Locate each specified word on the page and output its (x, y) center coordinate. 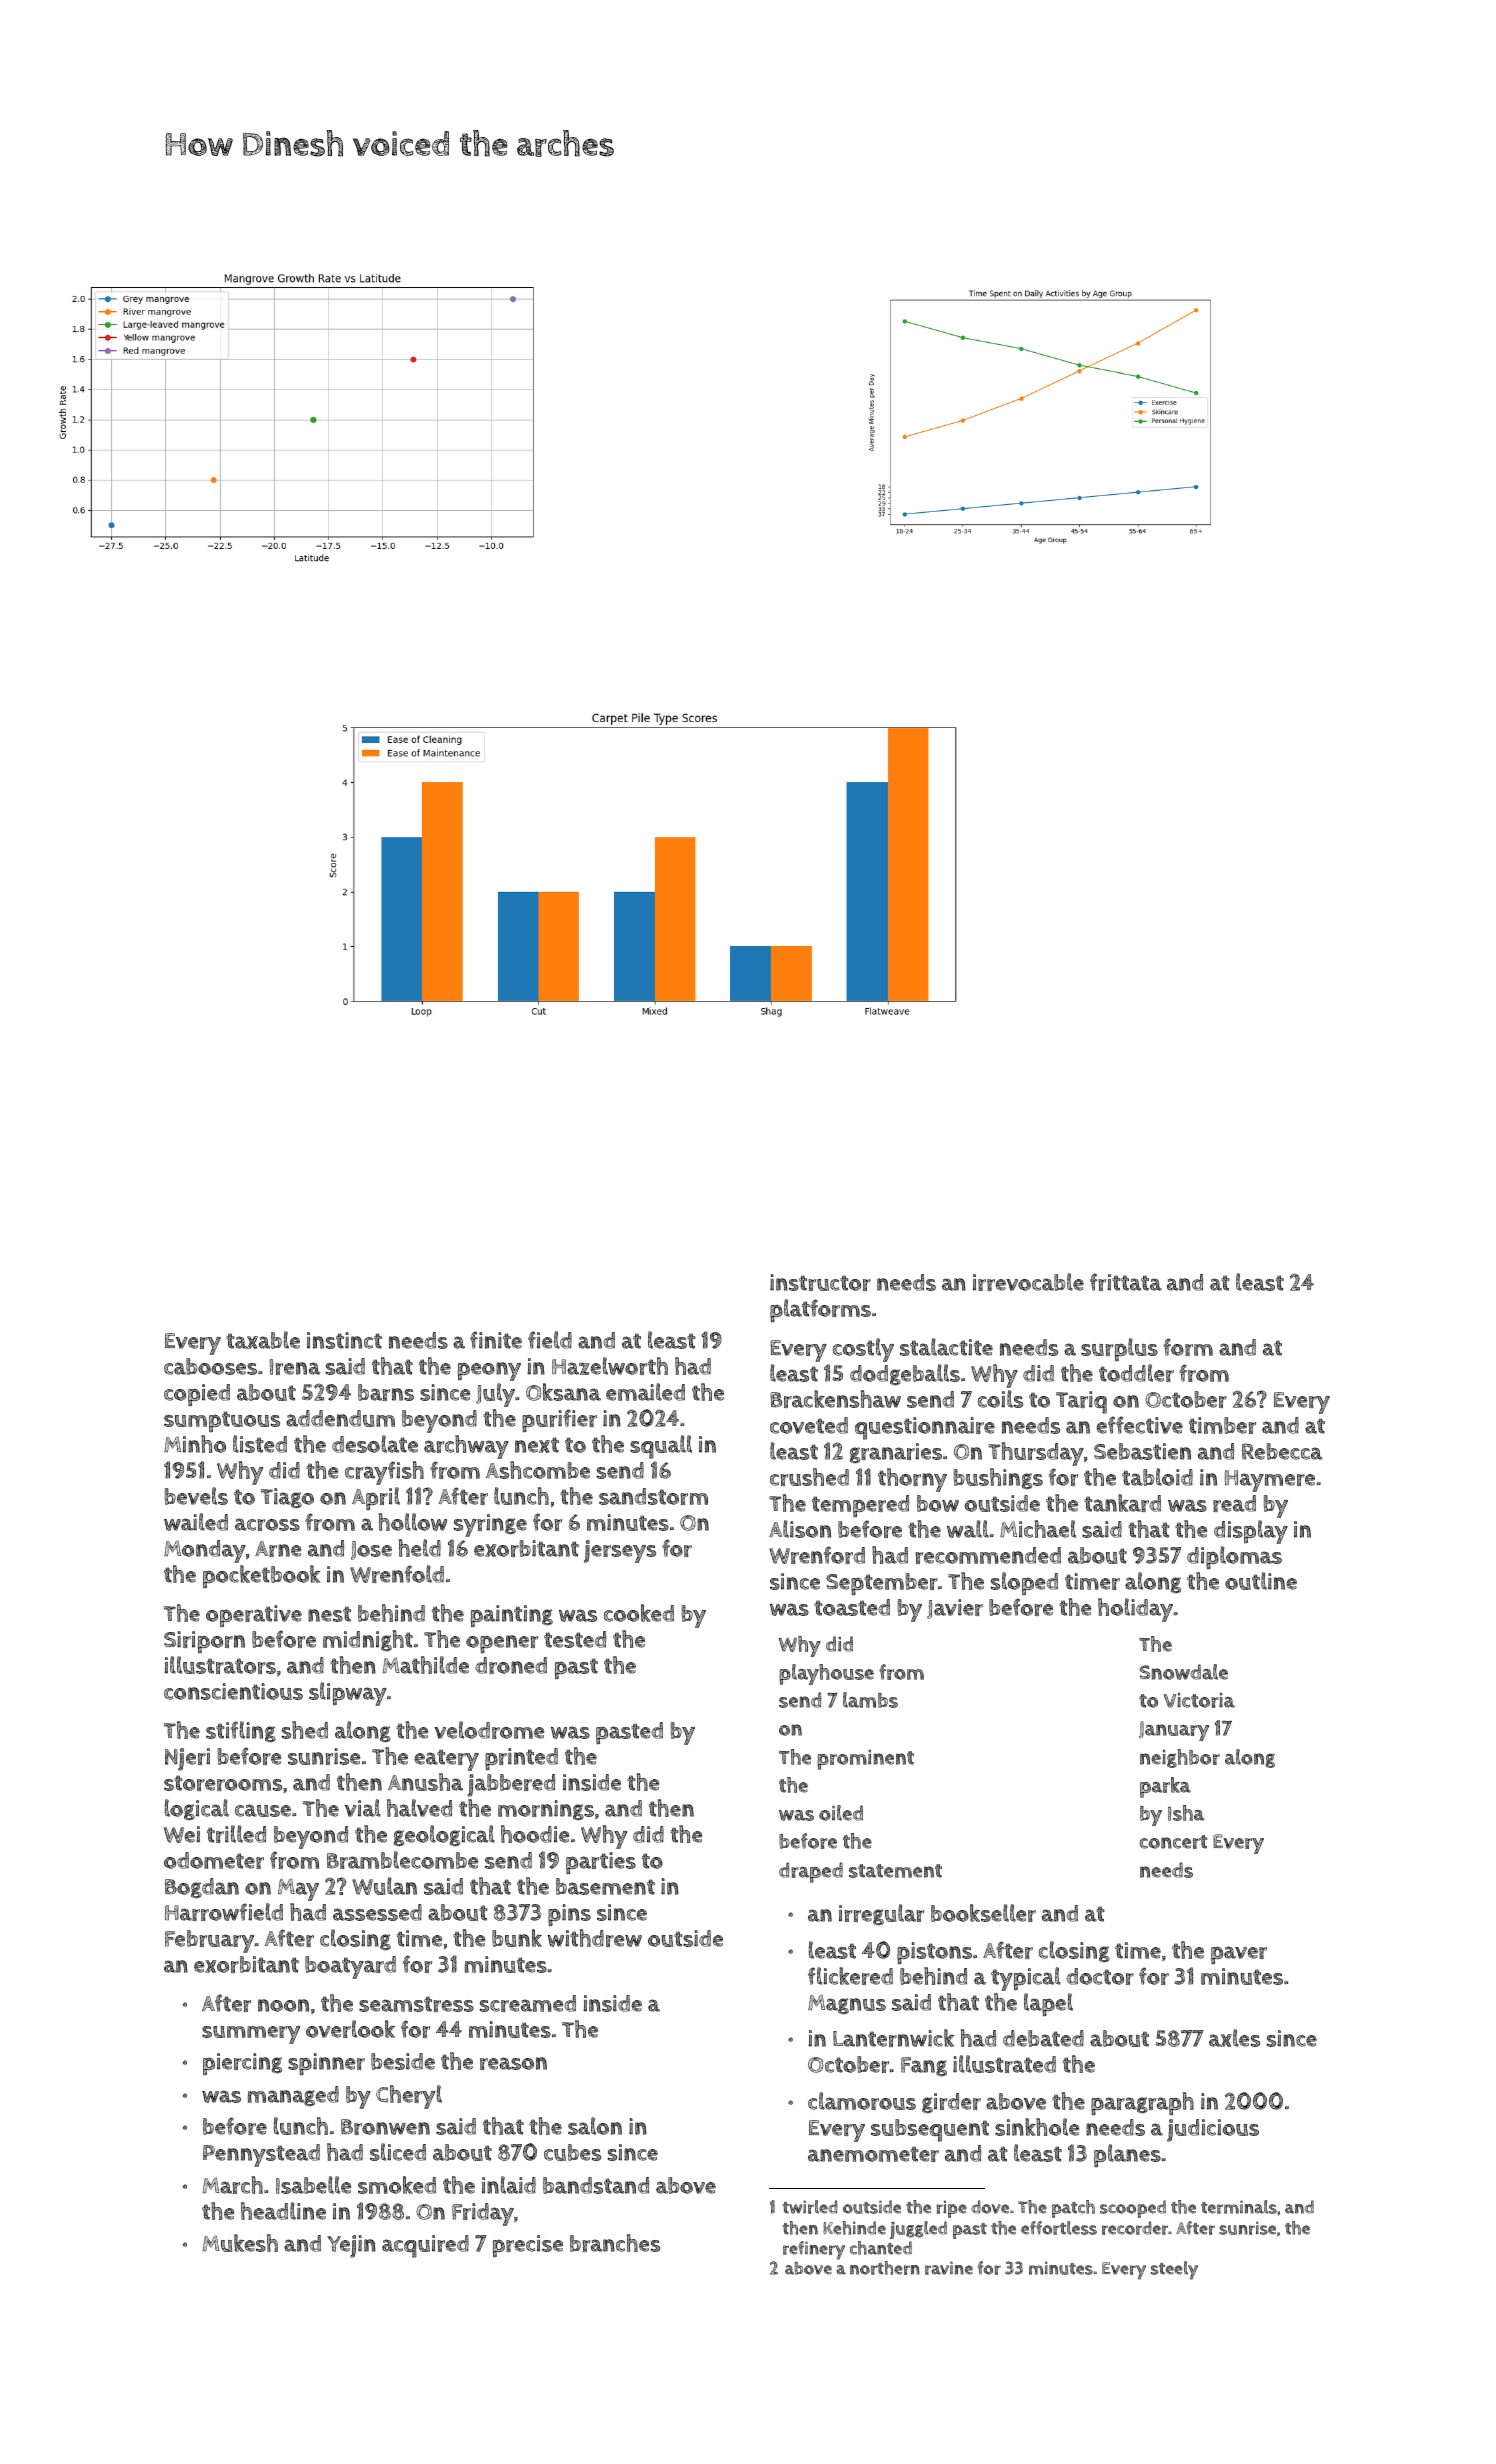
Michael (1038, 1529)
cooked (639, 1613)
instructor (820, 1282)
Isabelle (313, 2185)
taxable (263, 1340)
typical (1026, 1979)
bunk (517, 1938)
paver (1239, 1955)
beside (403, 2061)
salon (595, 2126)
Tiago (287, 1498)
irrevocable (1028, 1282)
